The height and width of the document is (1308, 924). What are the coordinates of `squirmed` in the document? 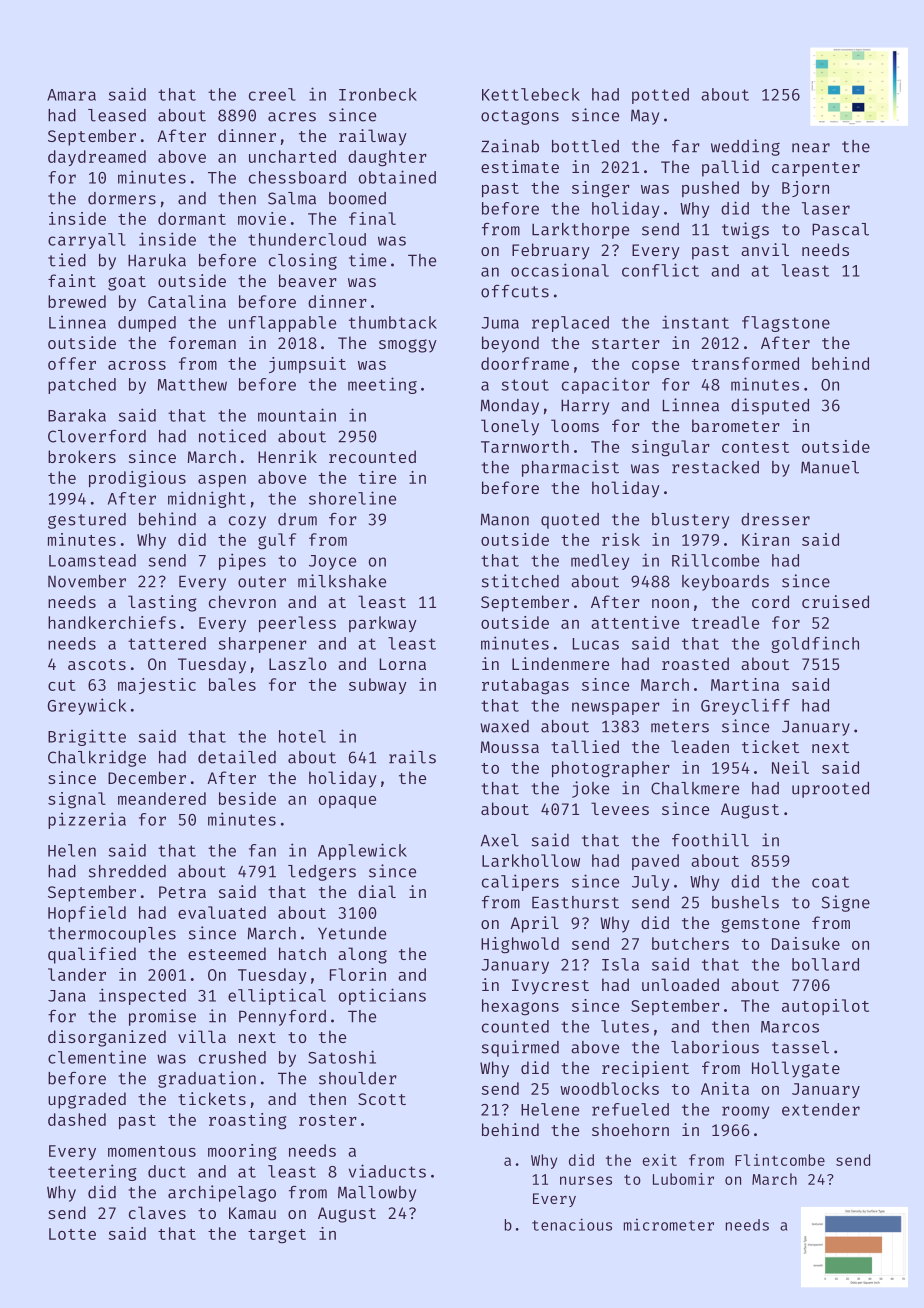 It's located at (520, 1048).
